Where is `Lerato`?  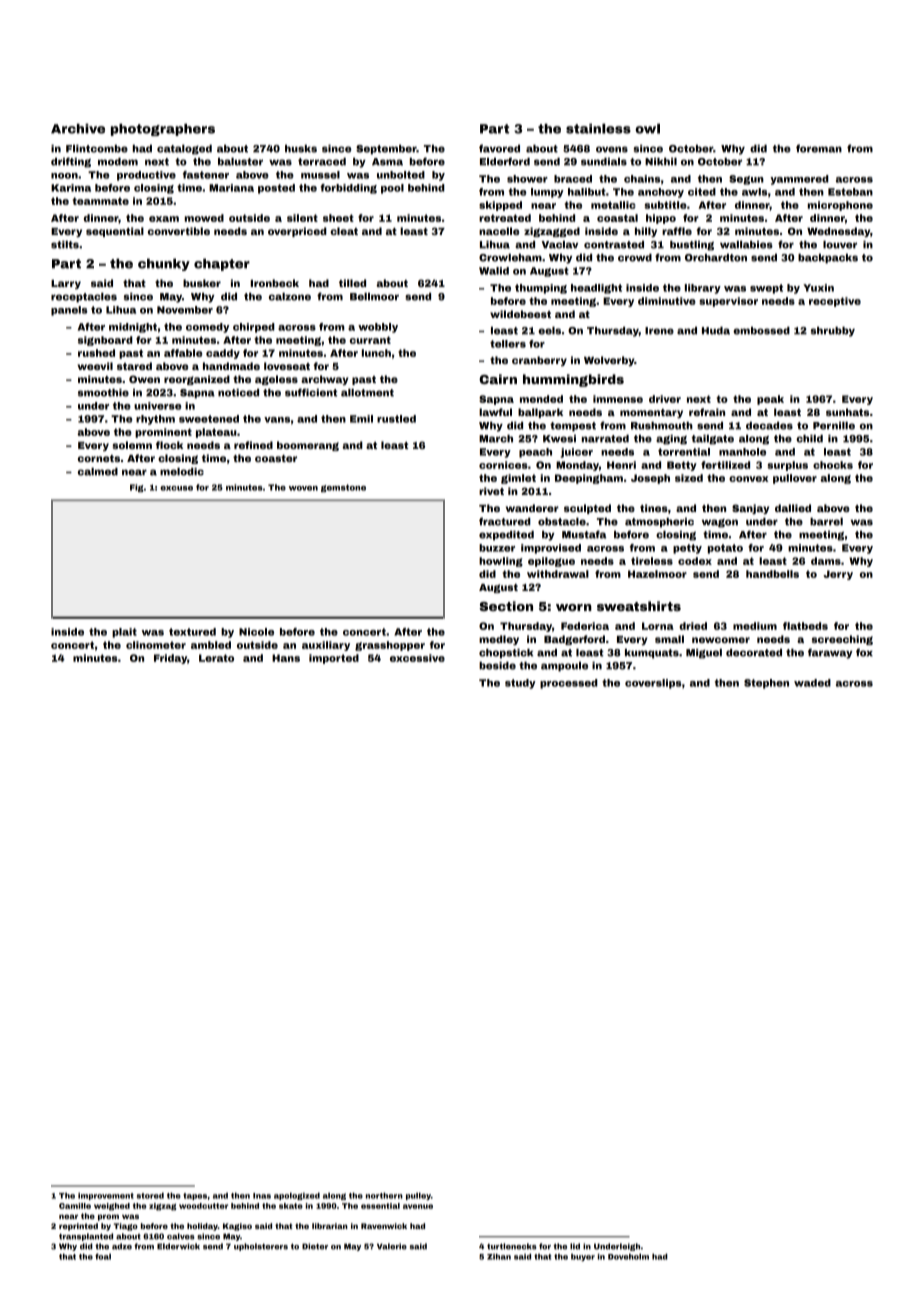 Lerato is located at coordinates (216, 658).
